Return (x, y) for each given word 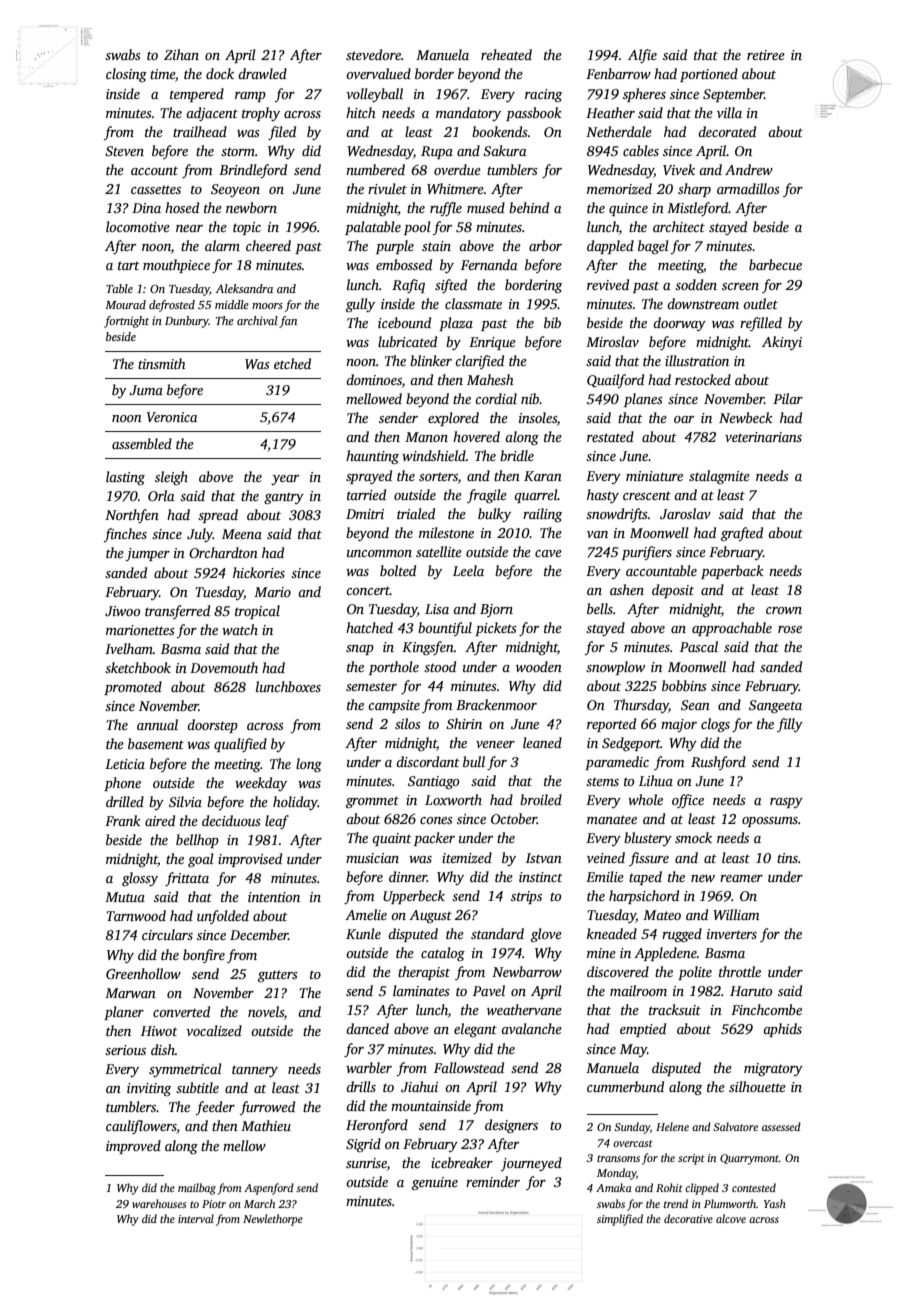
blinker (431, 360)
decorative (688, 1218)
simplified (620, 1220)
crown (784, 610)
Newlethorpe (273, 1220)
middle (232, 304)
